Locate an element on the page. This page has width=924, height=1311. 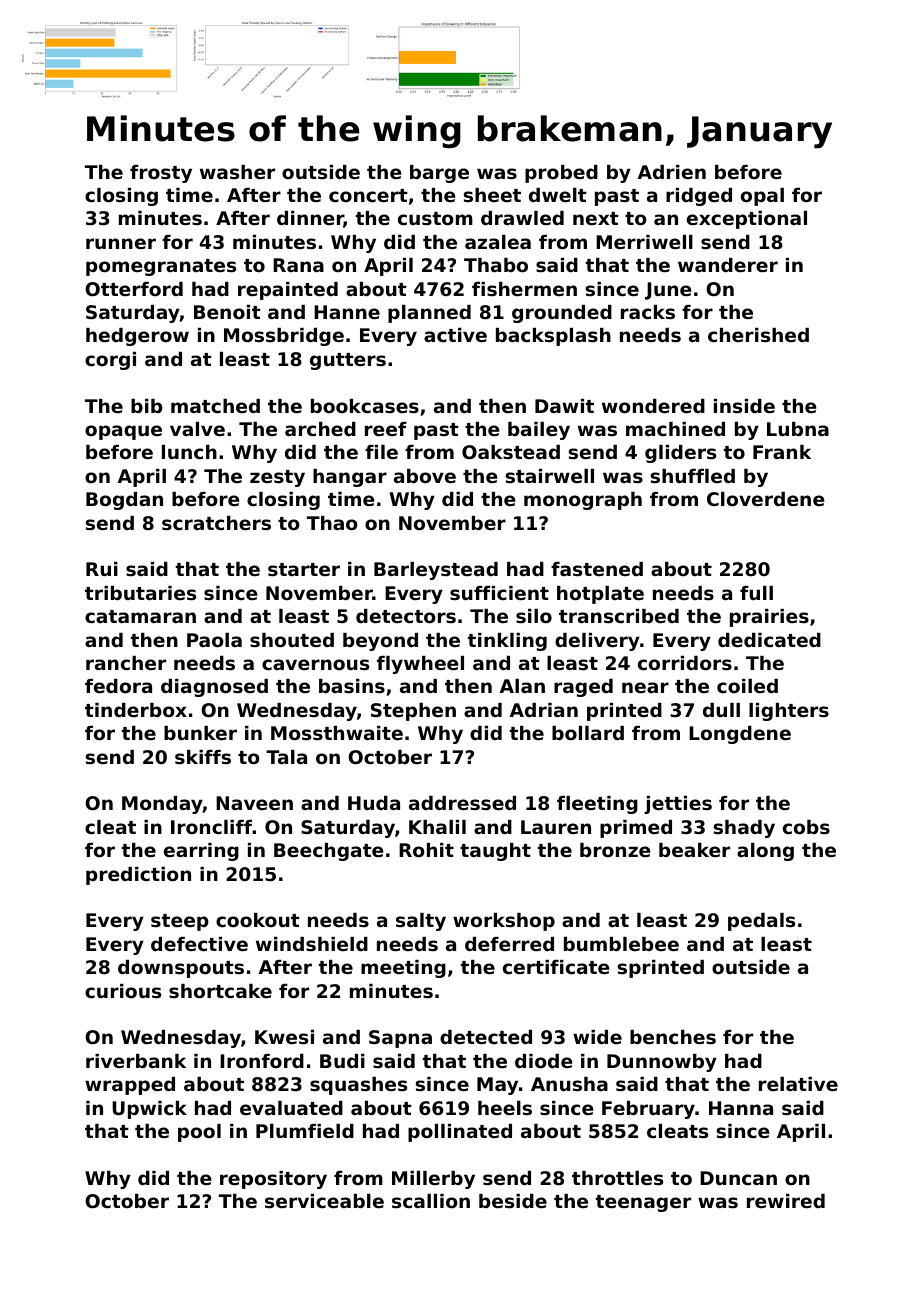
tinderbox is located at coordinates (136, 710).
